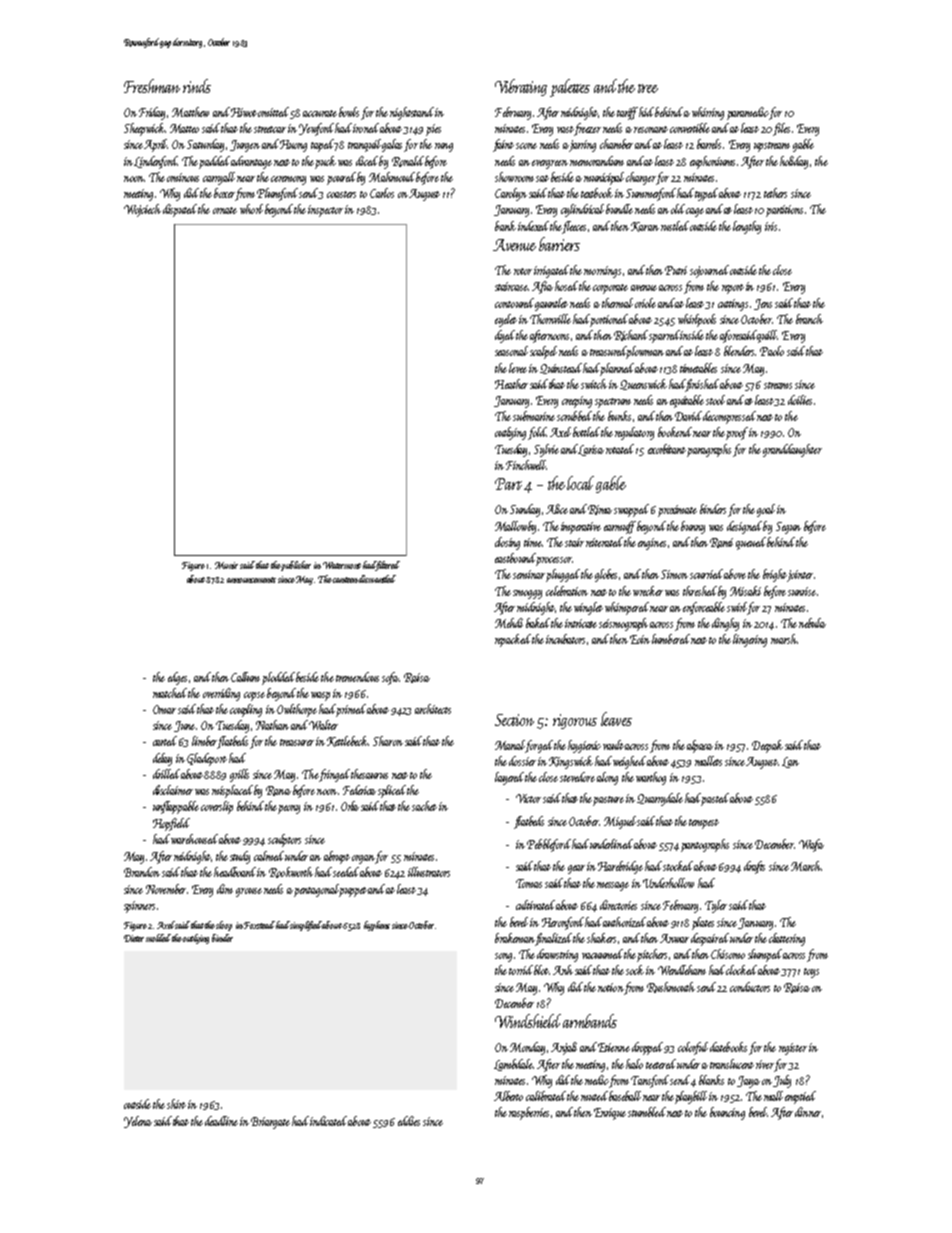 This document has width=952, height=1233. Describe the element at coordinates (514, 720) in the document. I see `Section` at that location.
